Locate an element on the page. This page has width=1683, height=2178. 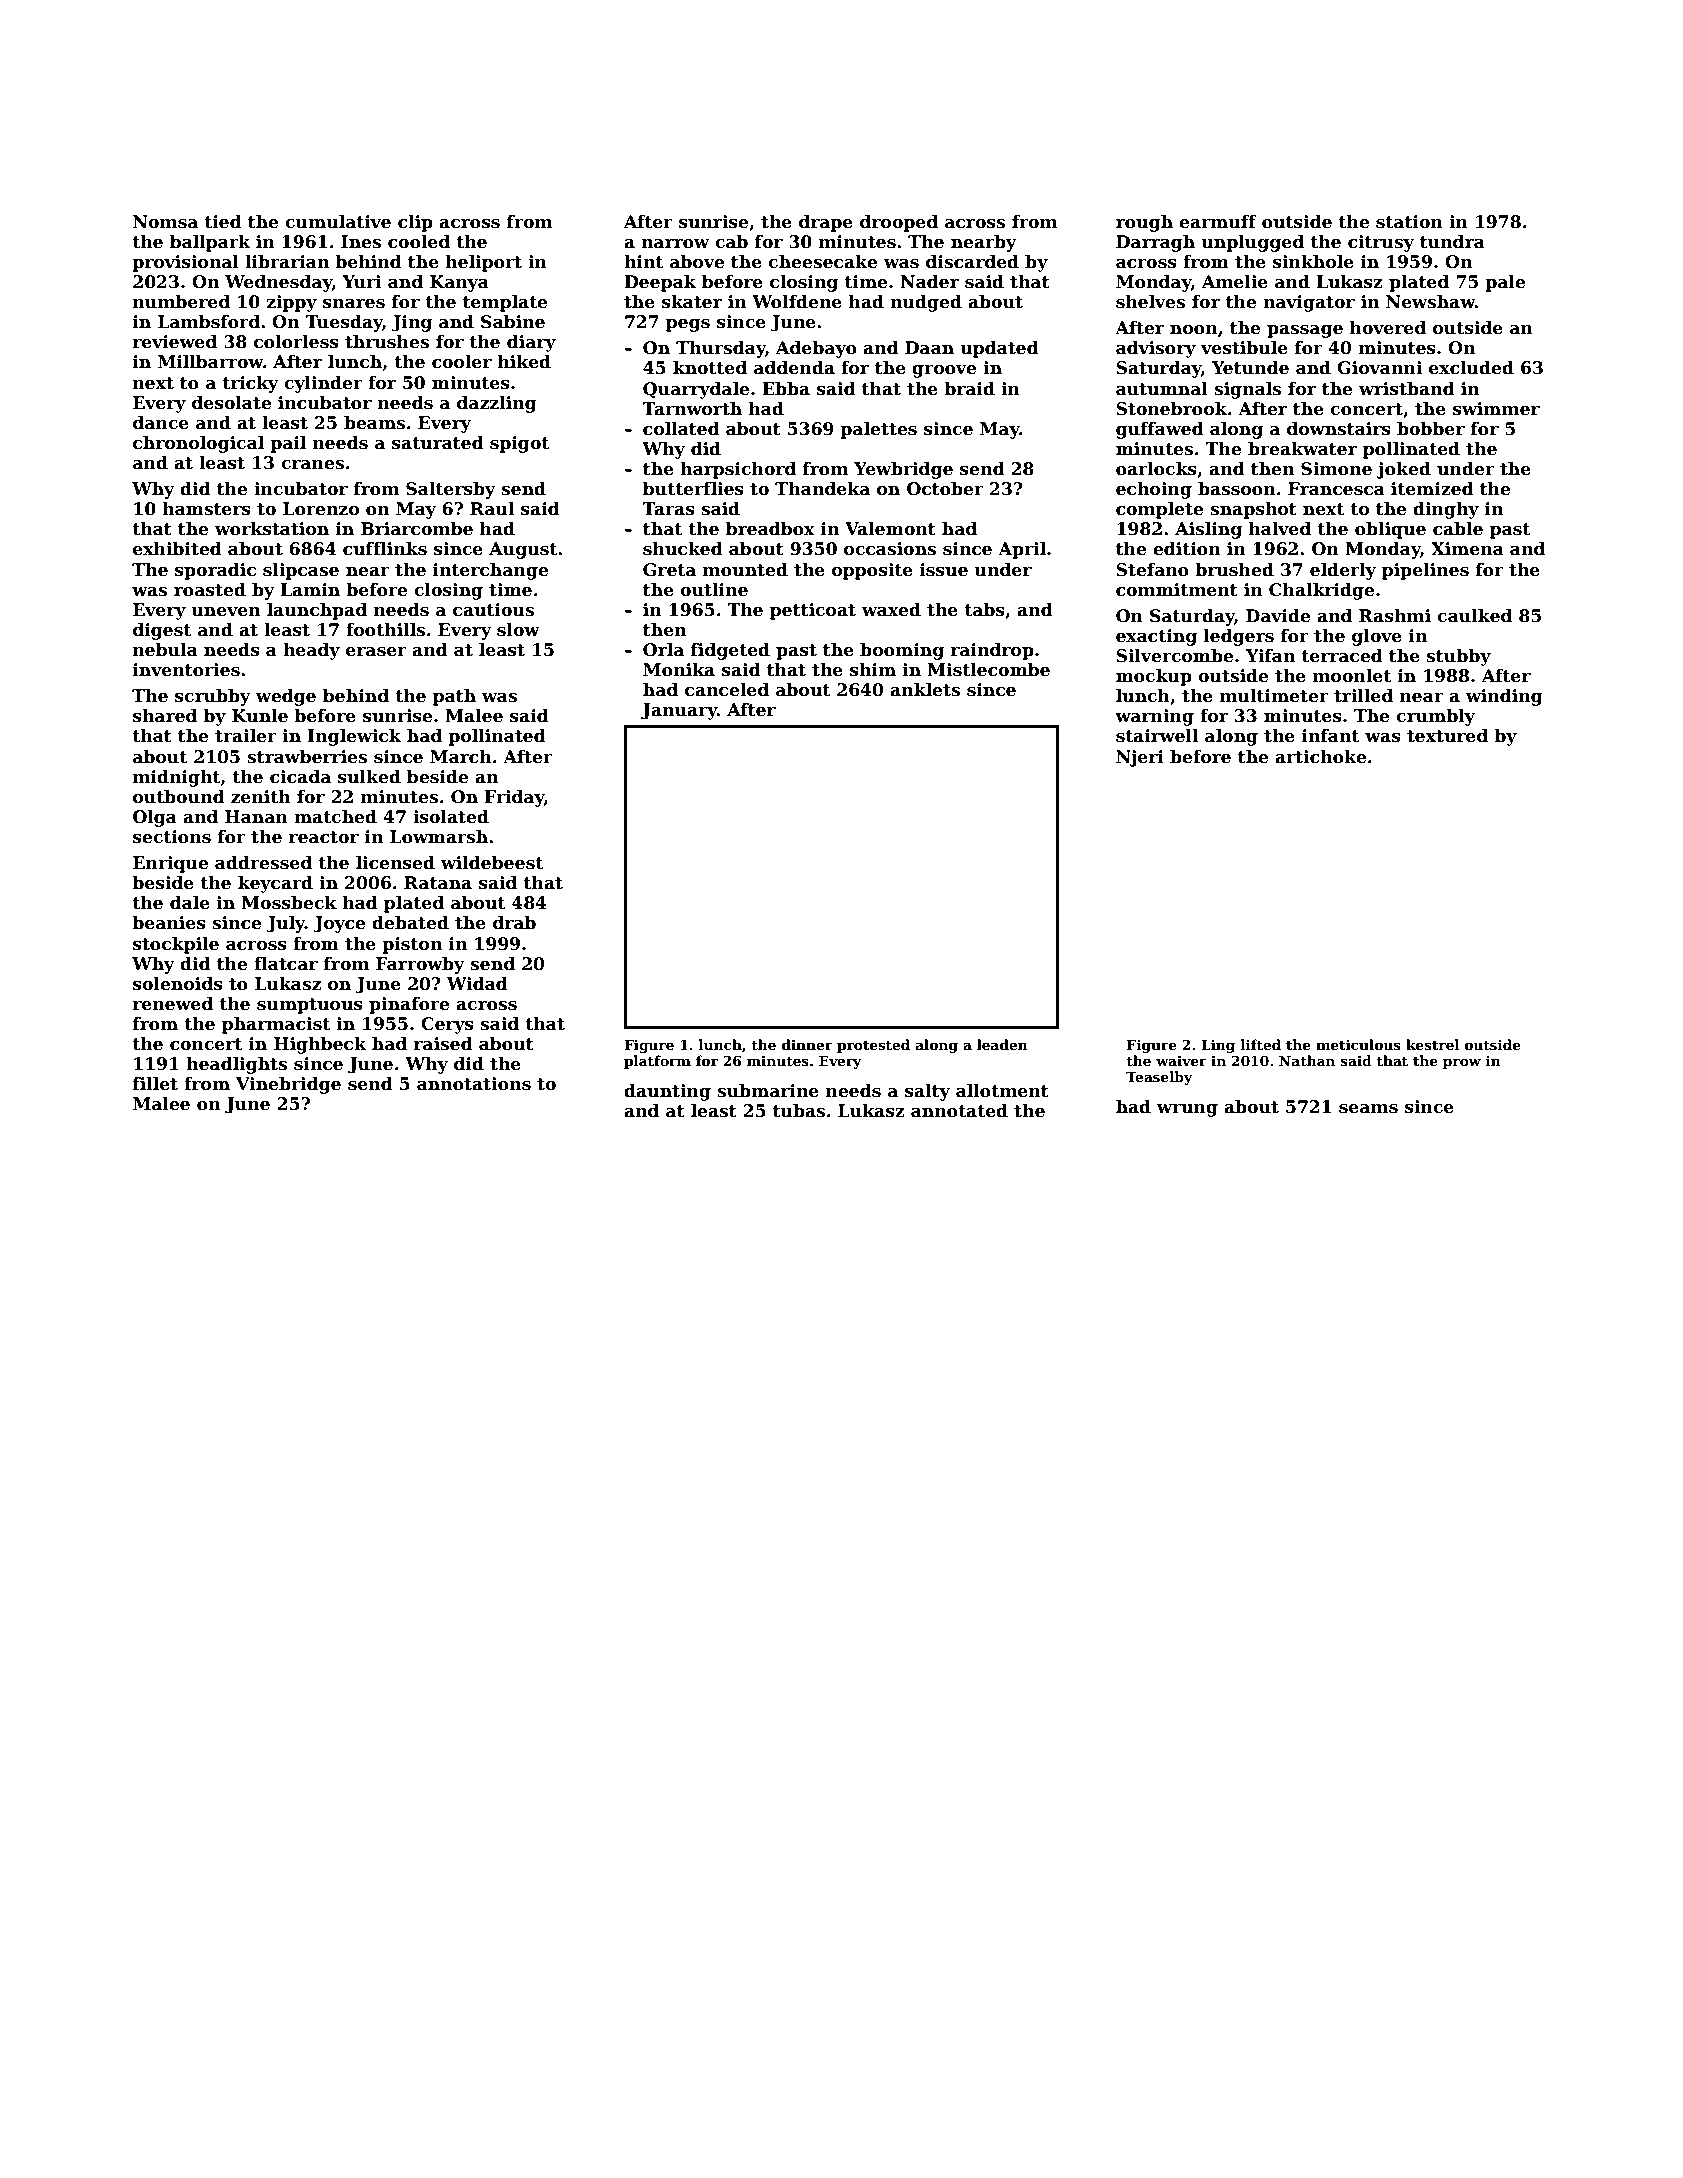
tundra is located at coordinates (1452, 242).
